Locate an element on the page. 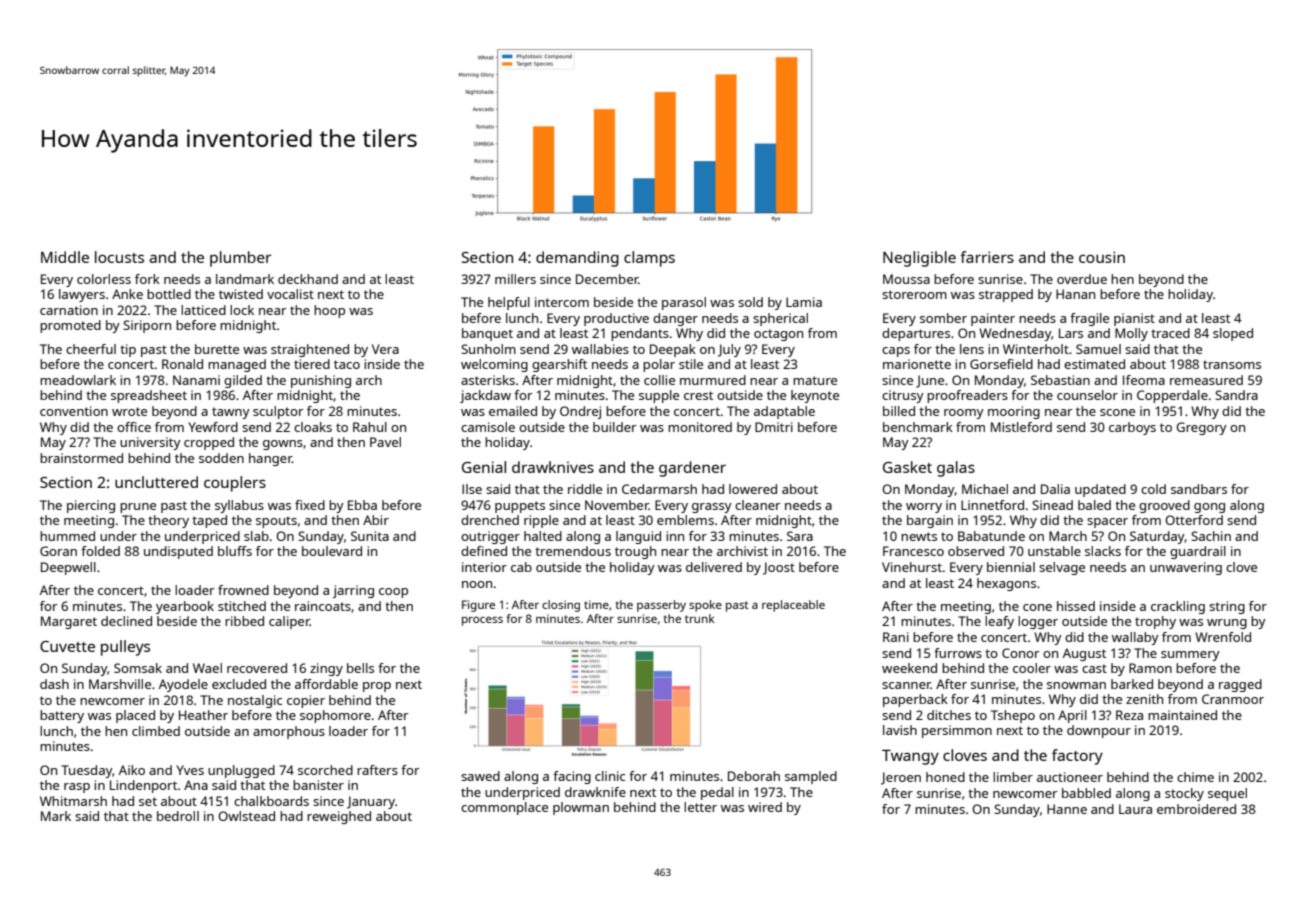 Image resolution: width=1308 pixels, height=924 pixels. raincoats is located at coordinates (323, 606).
